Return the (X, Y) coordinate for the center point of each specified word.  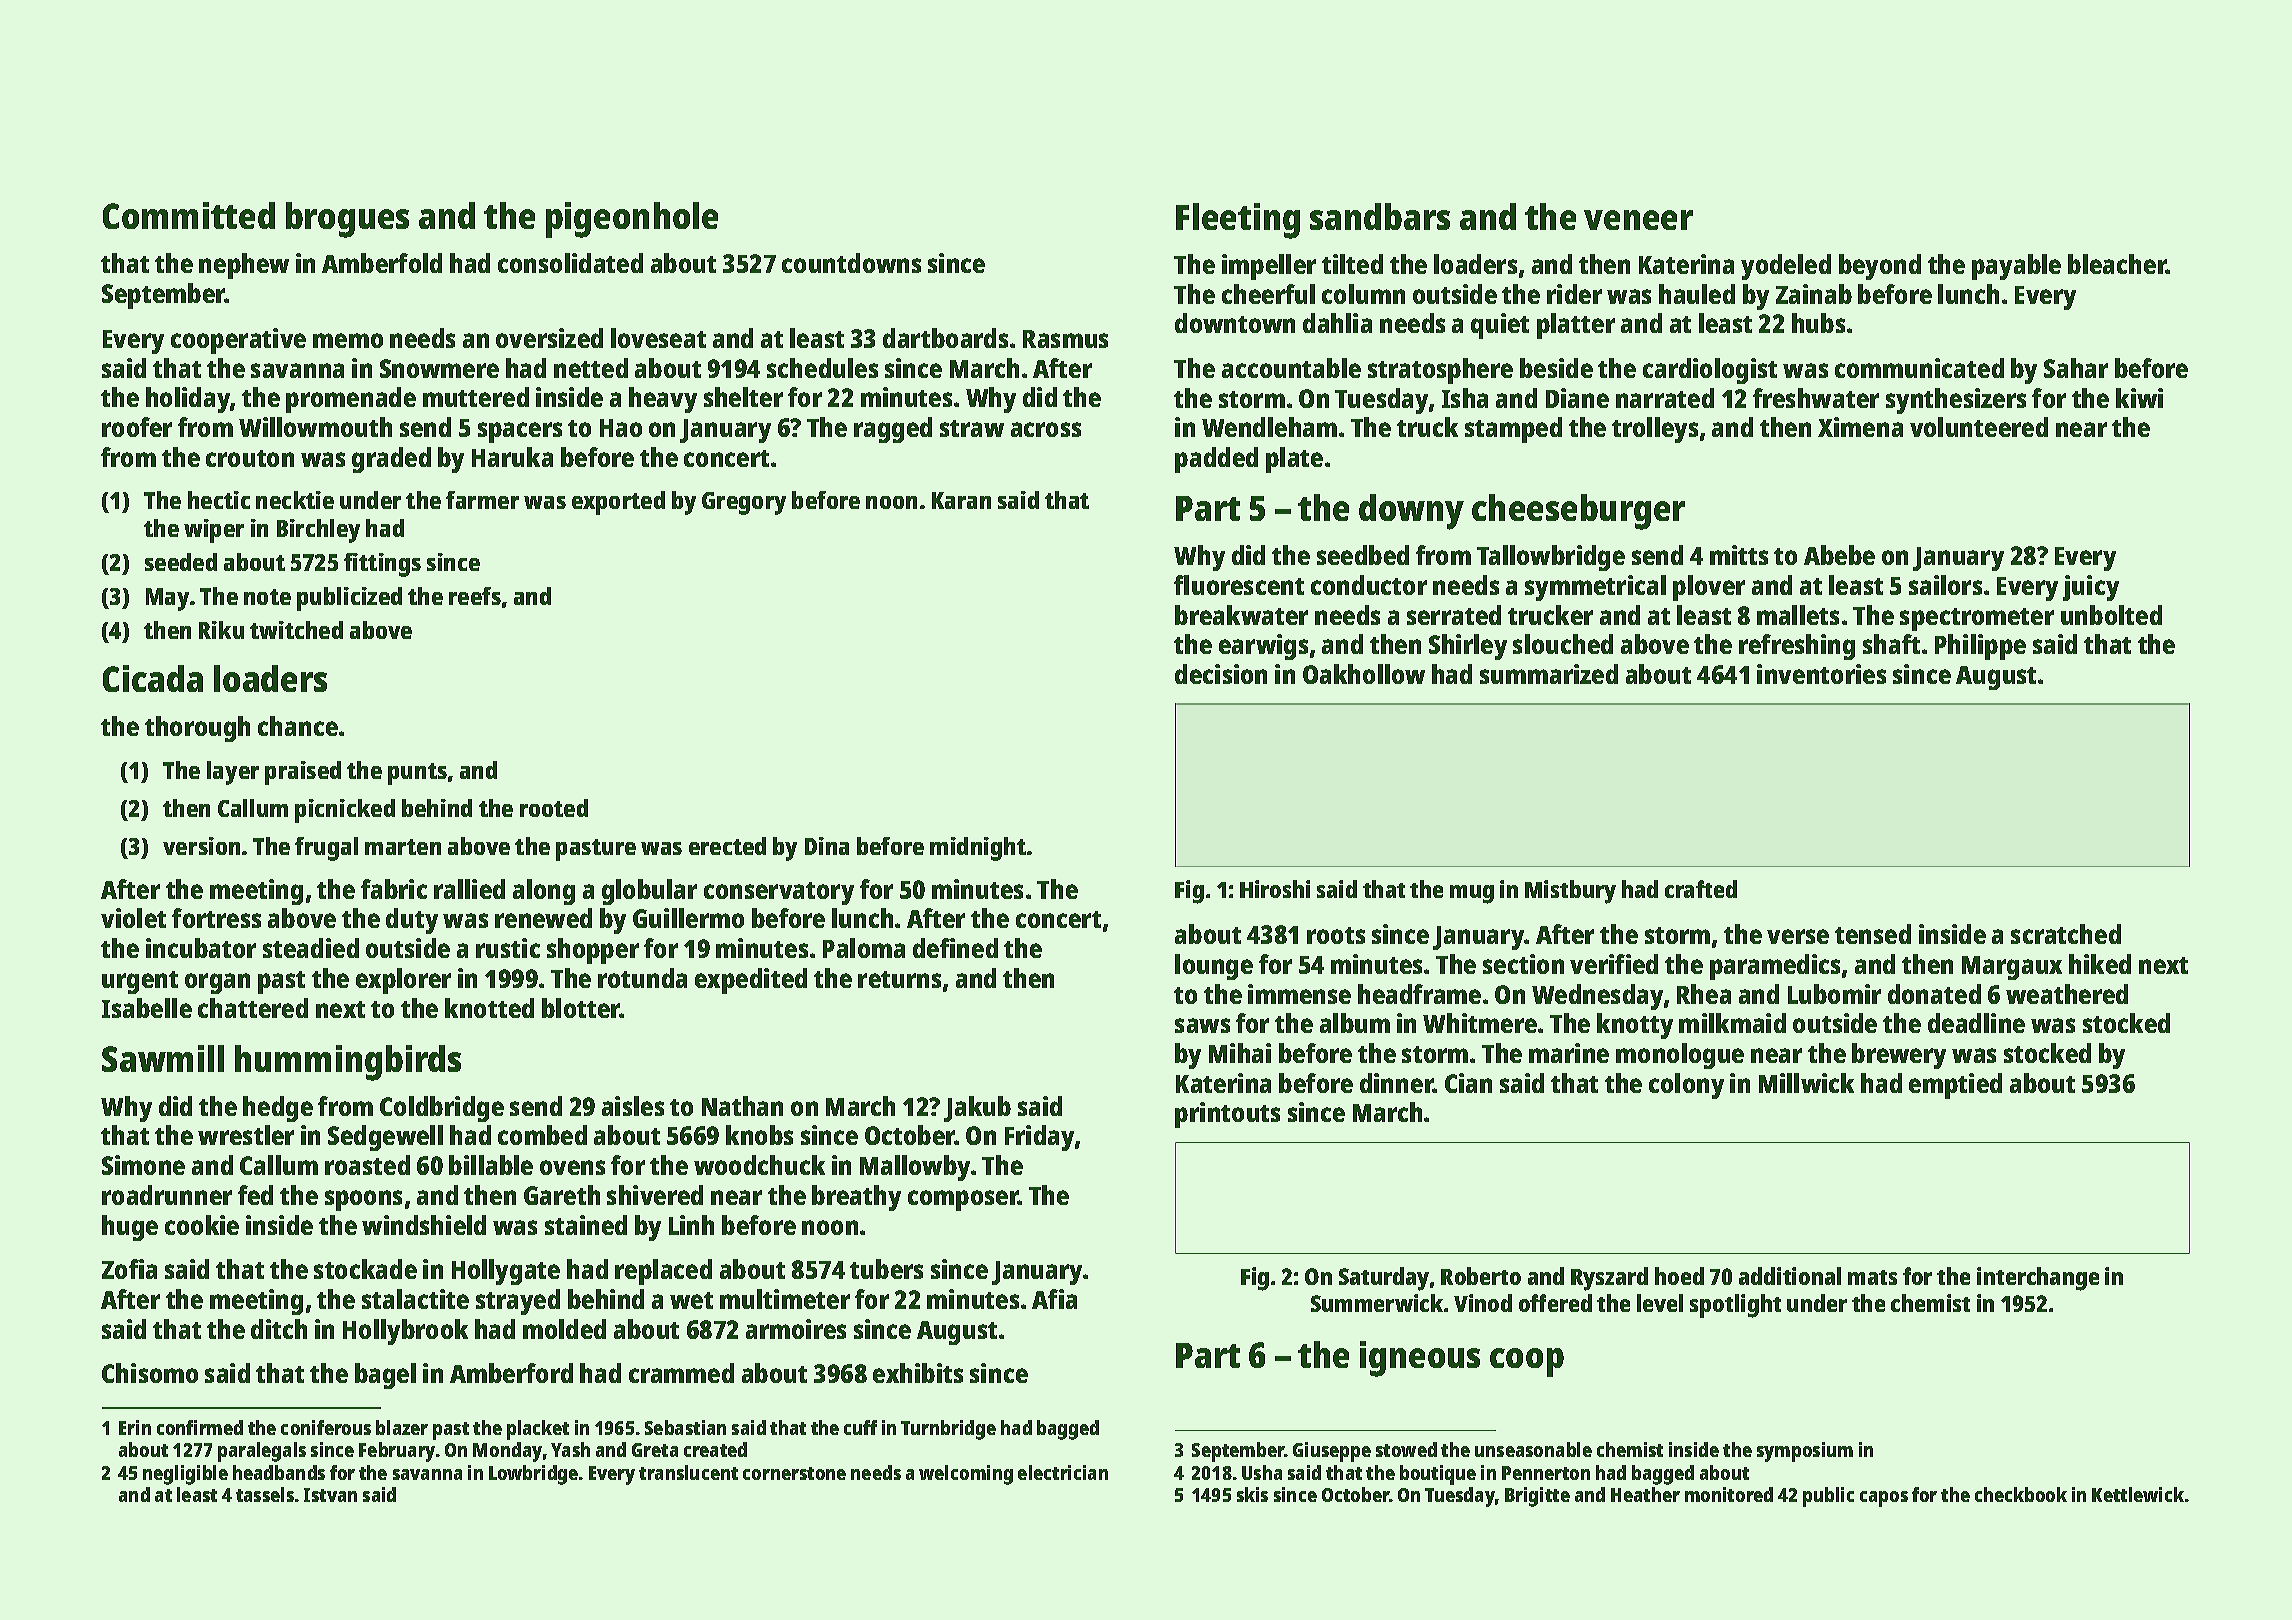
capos (1884, 1499)
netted (591, 368)
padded (1216, 460)
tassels (265, 1494)
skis (1252, 1494)
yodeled (1786, 267)
